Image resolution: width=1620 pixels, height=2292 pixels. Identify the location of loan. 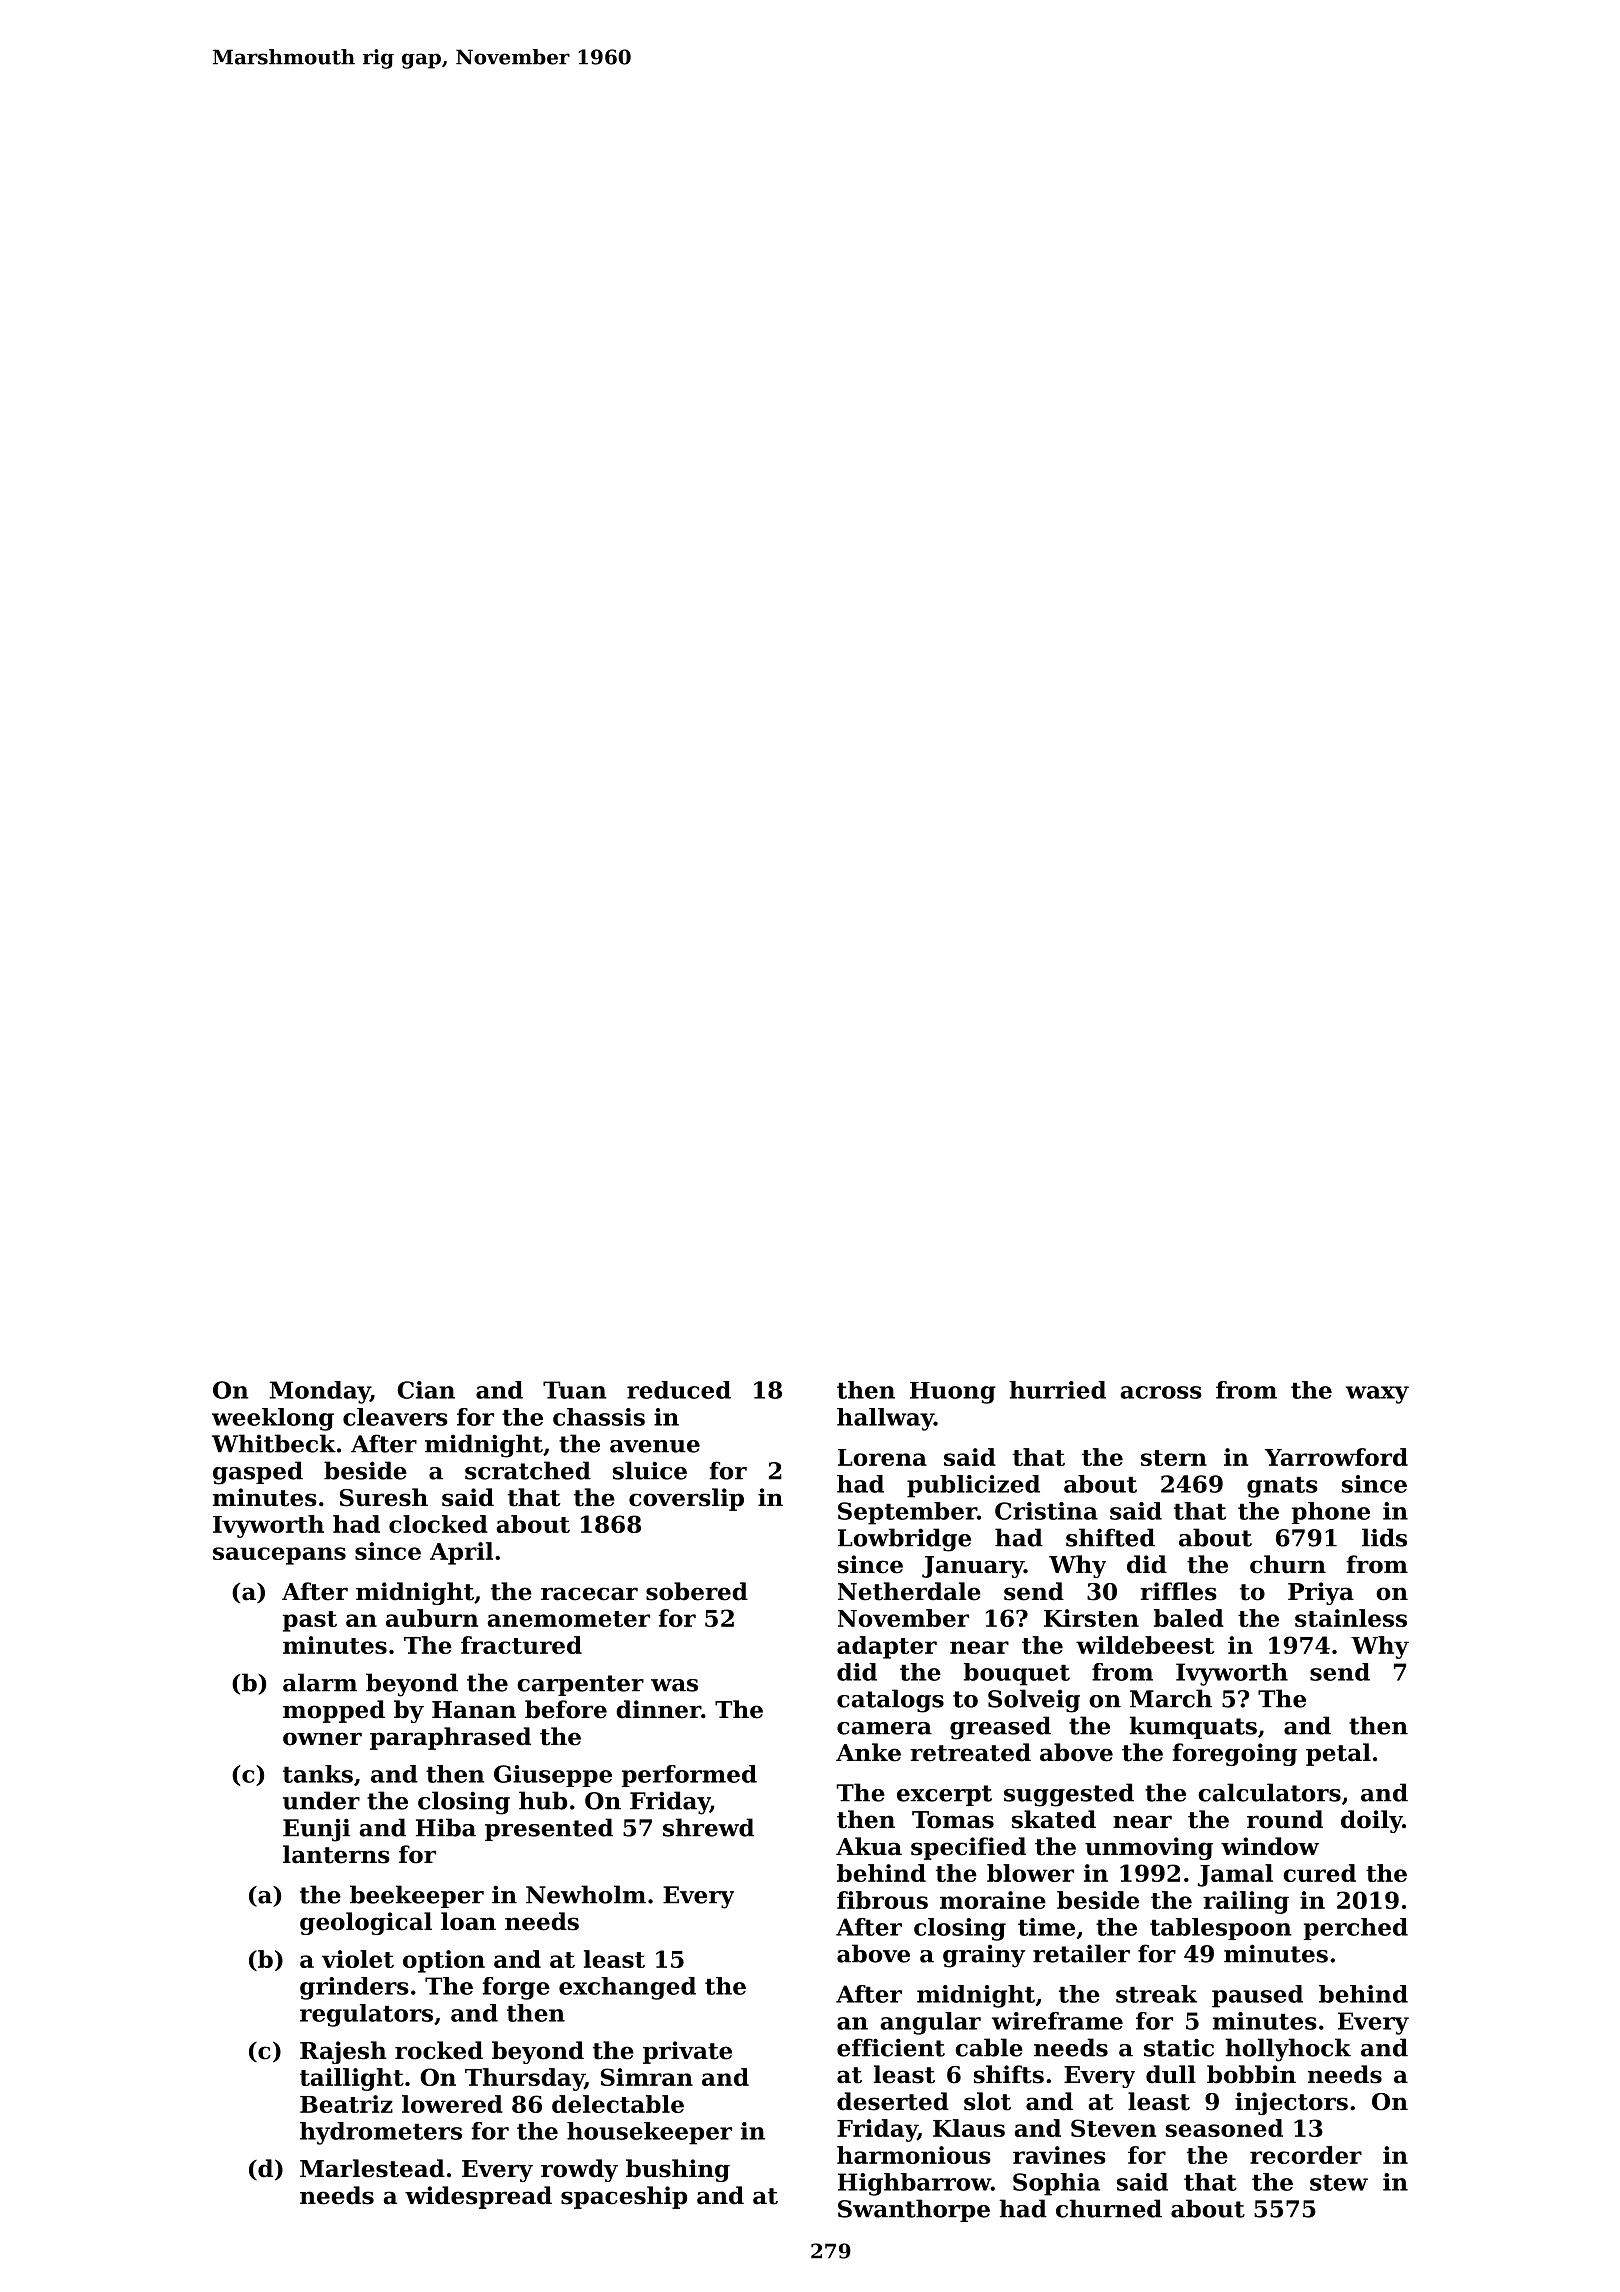
(468, 1921).
